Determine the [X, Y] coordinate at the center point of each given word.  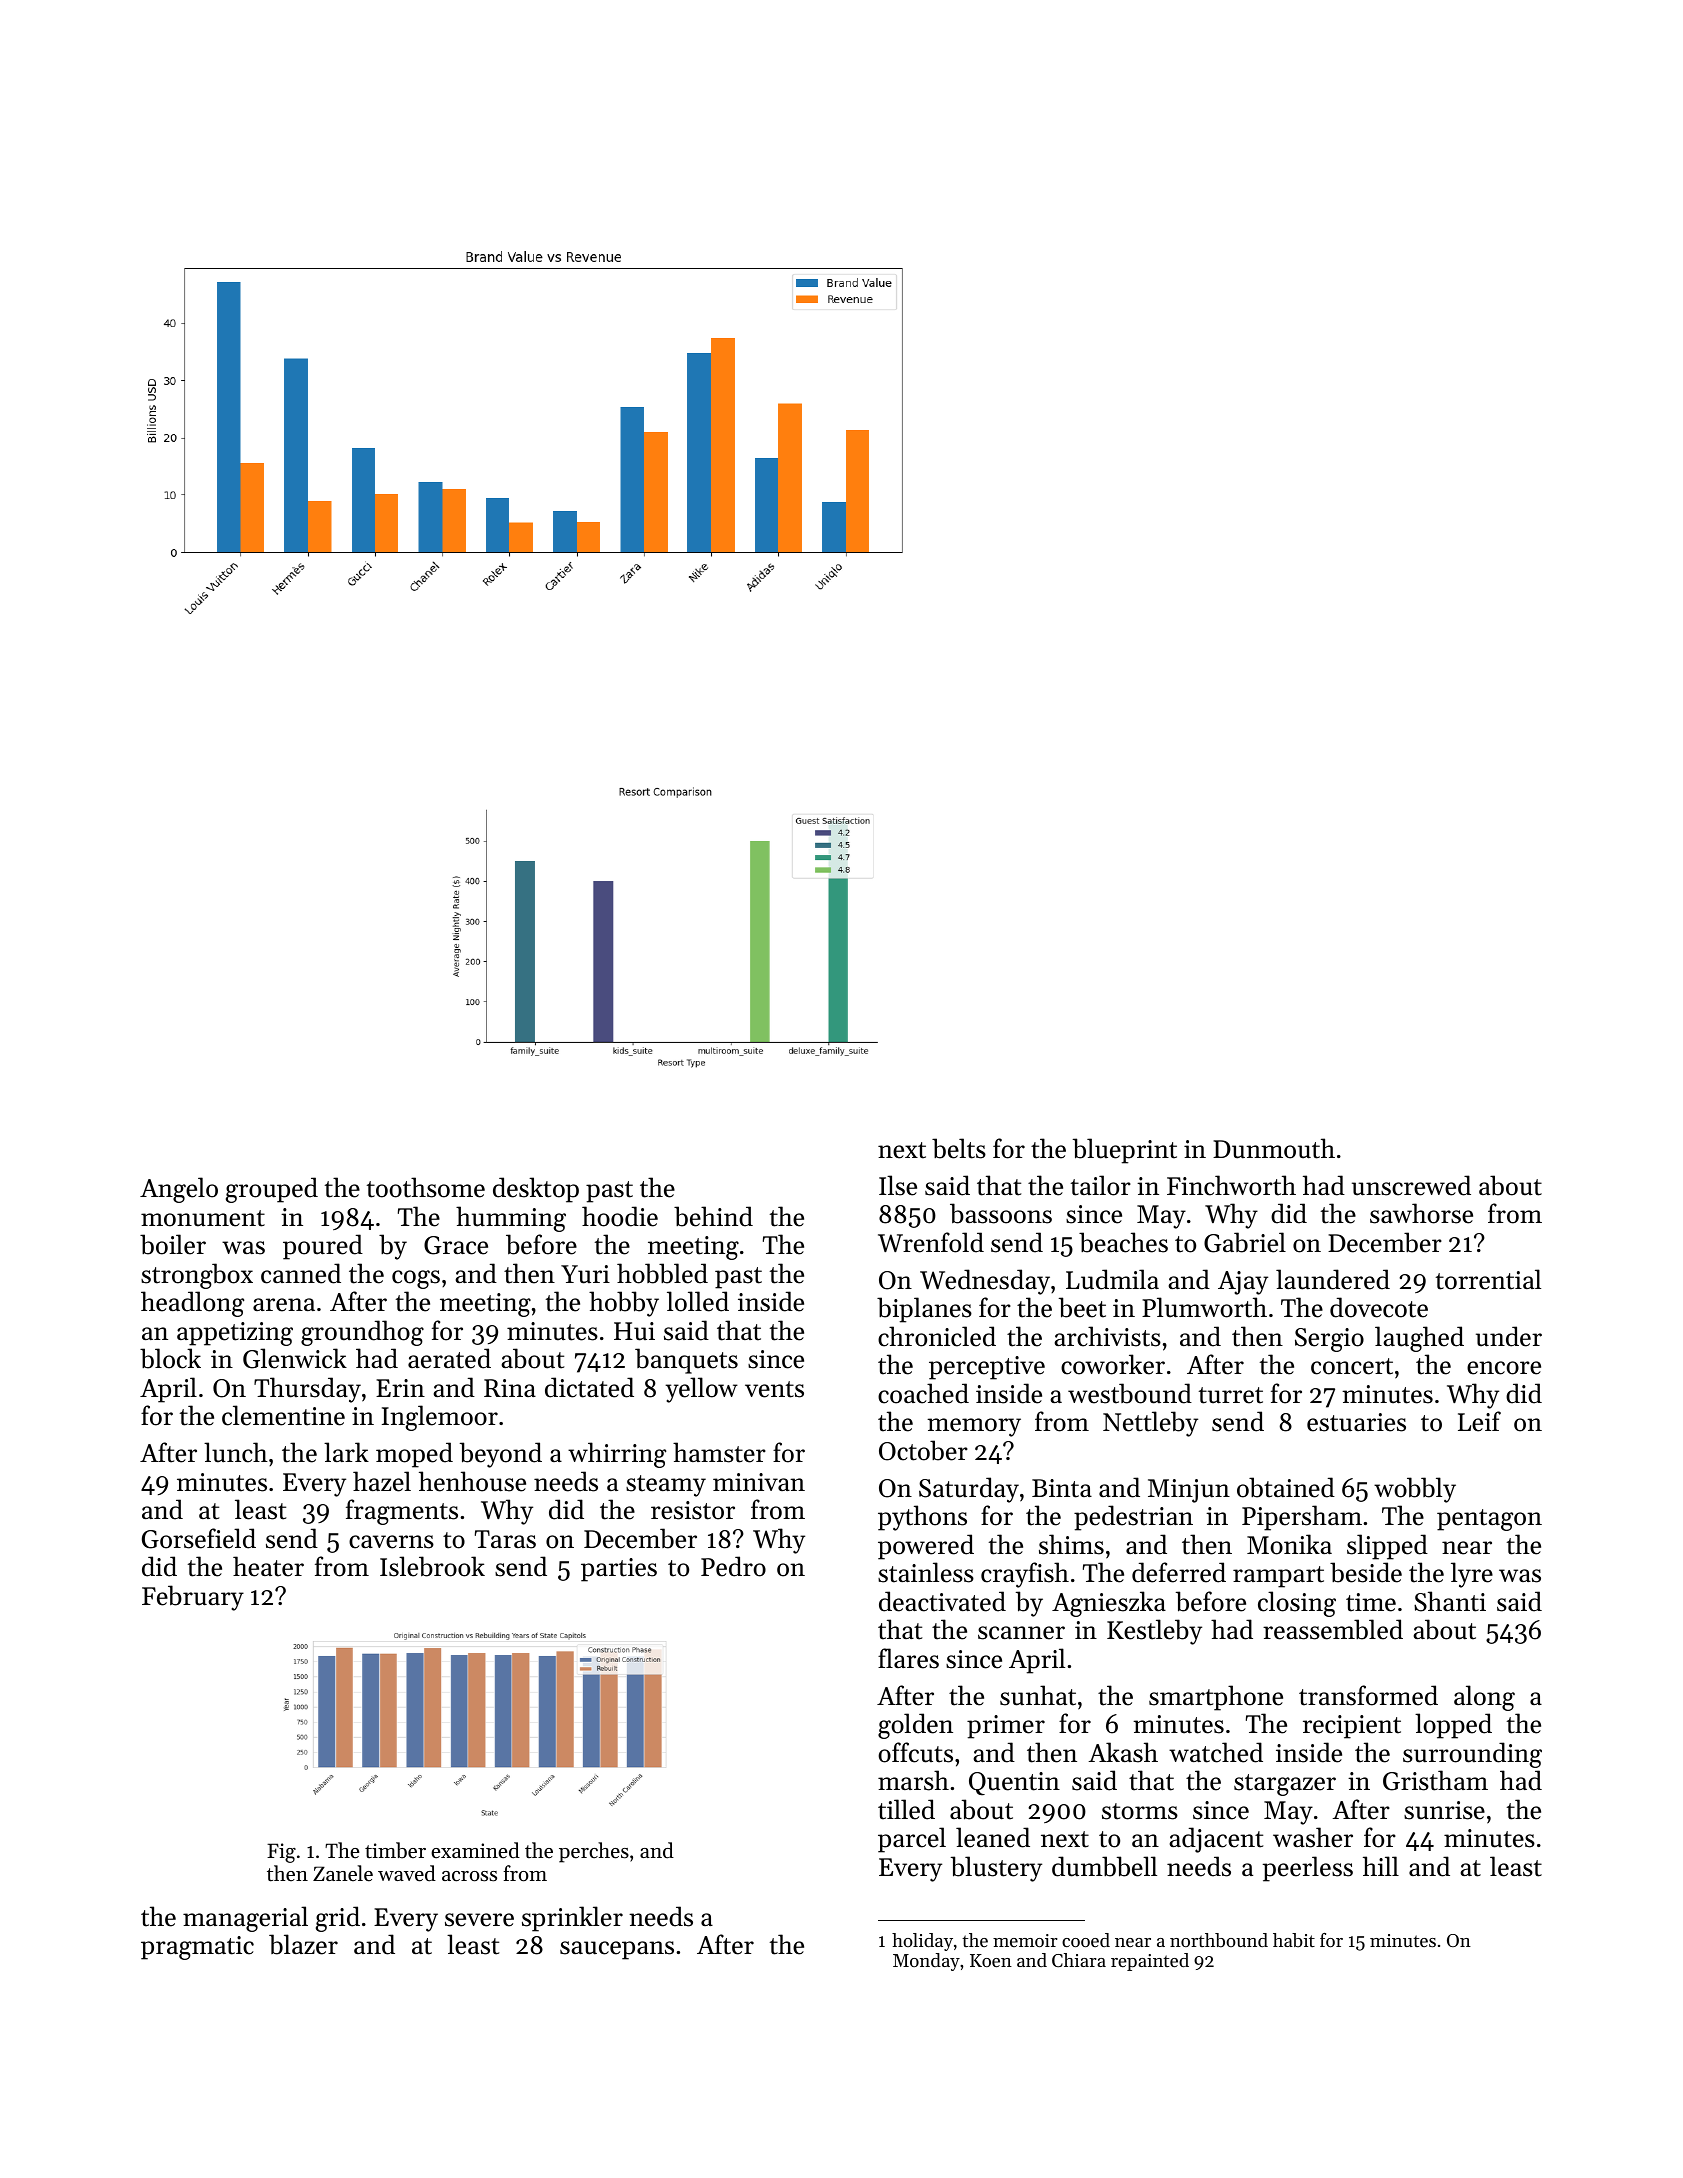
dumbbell [1104, 1866]
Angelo [179, 1190]
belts [959, 1148]
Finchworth [1231, 1185]
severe [479, 1920]
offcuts [915, 1752]
